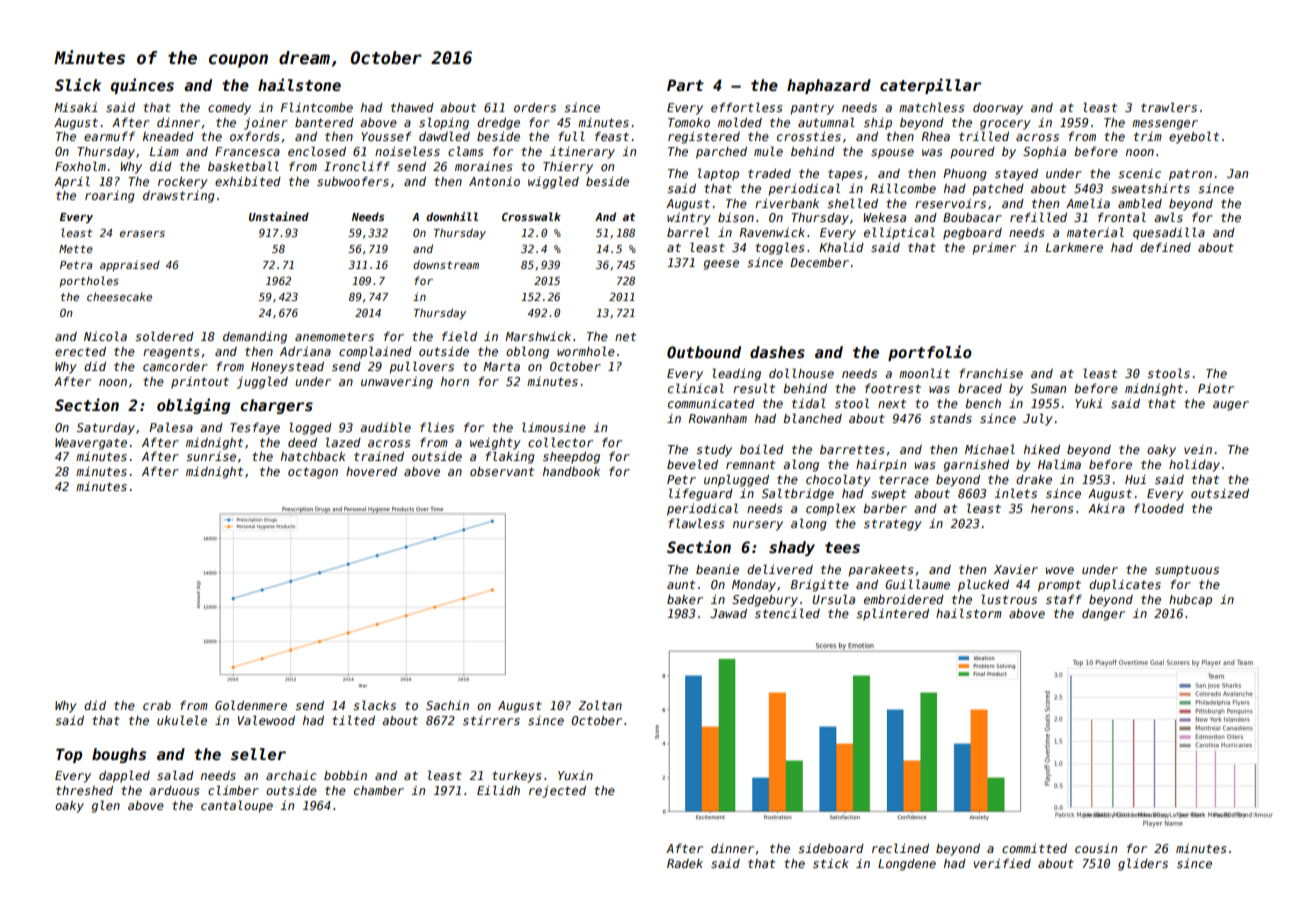  Describe the element at coordinates (386, 136) in the image. I see `Youssef` at that location.
